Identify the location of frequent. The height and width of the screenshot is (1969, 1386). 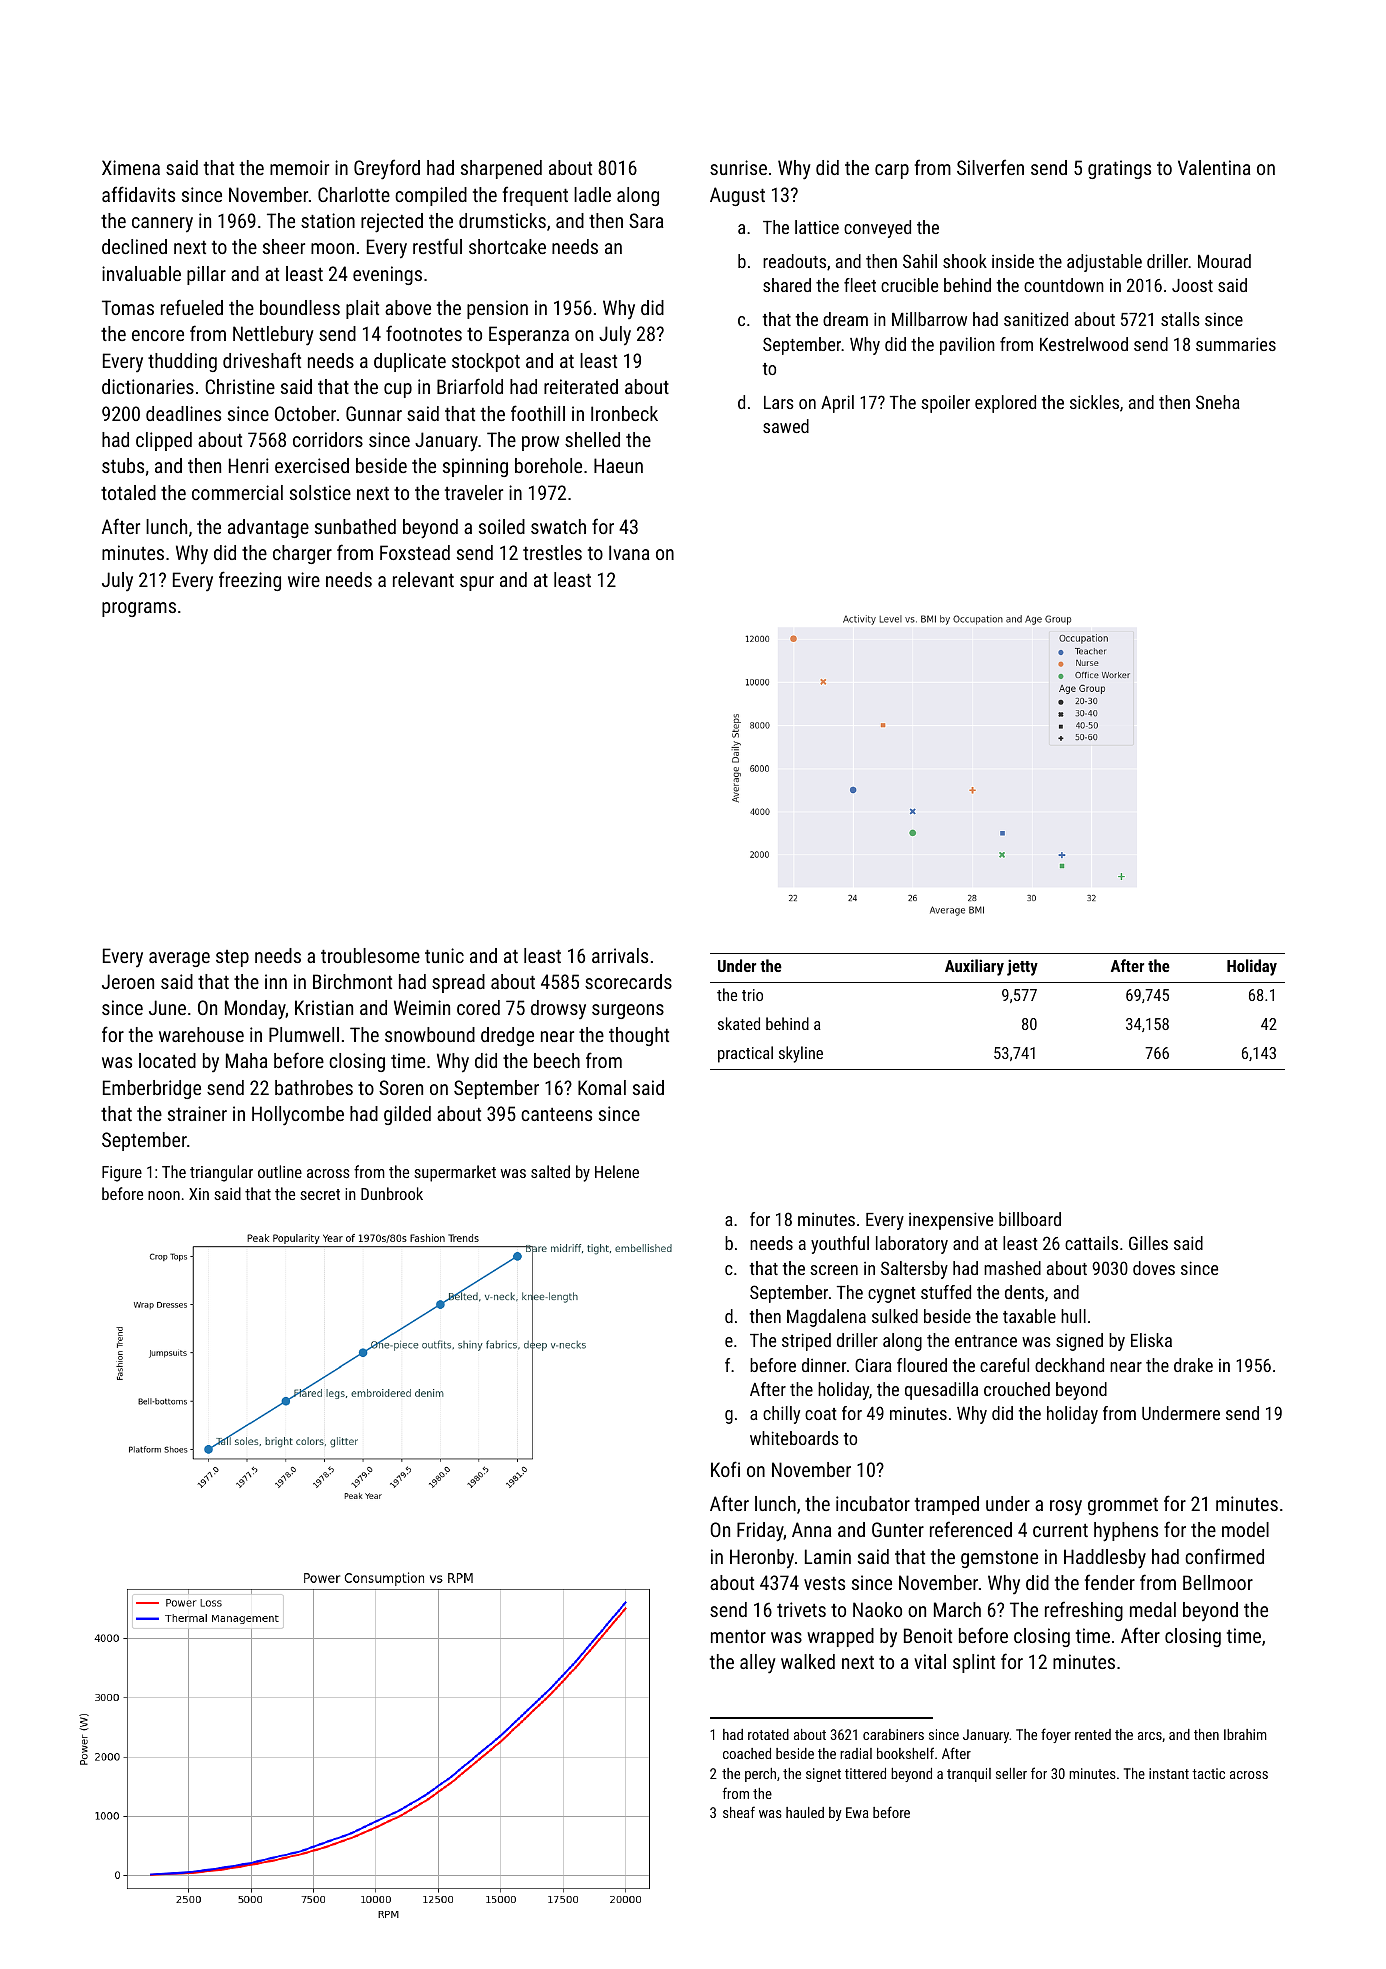
(535, 196).
